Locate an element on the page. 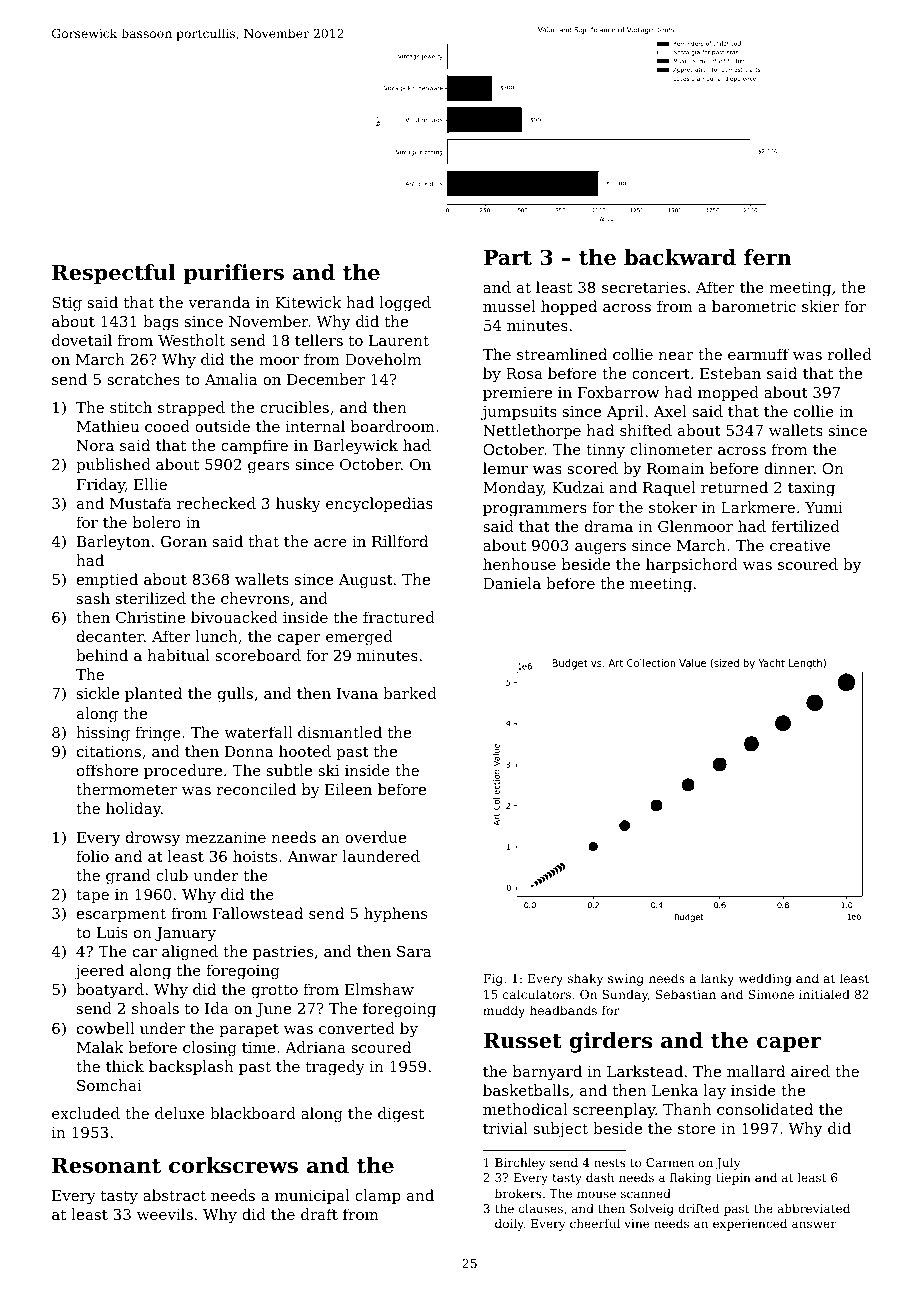  wedding is located at coordinates (765, 979).
